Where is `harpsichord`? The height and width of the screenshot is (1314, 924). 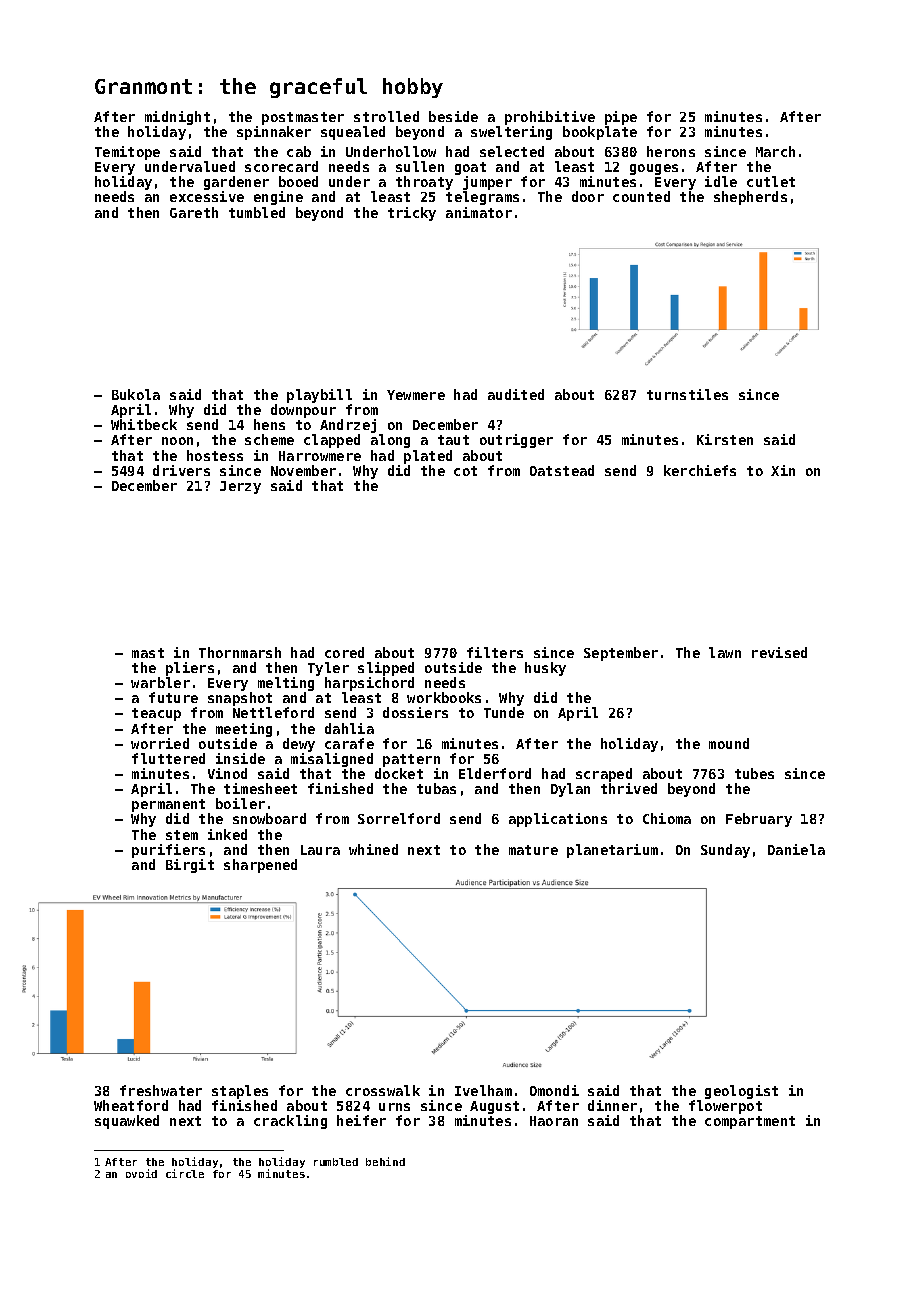 harpsichord is located at coordinates (369, 684).
